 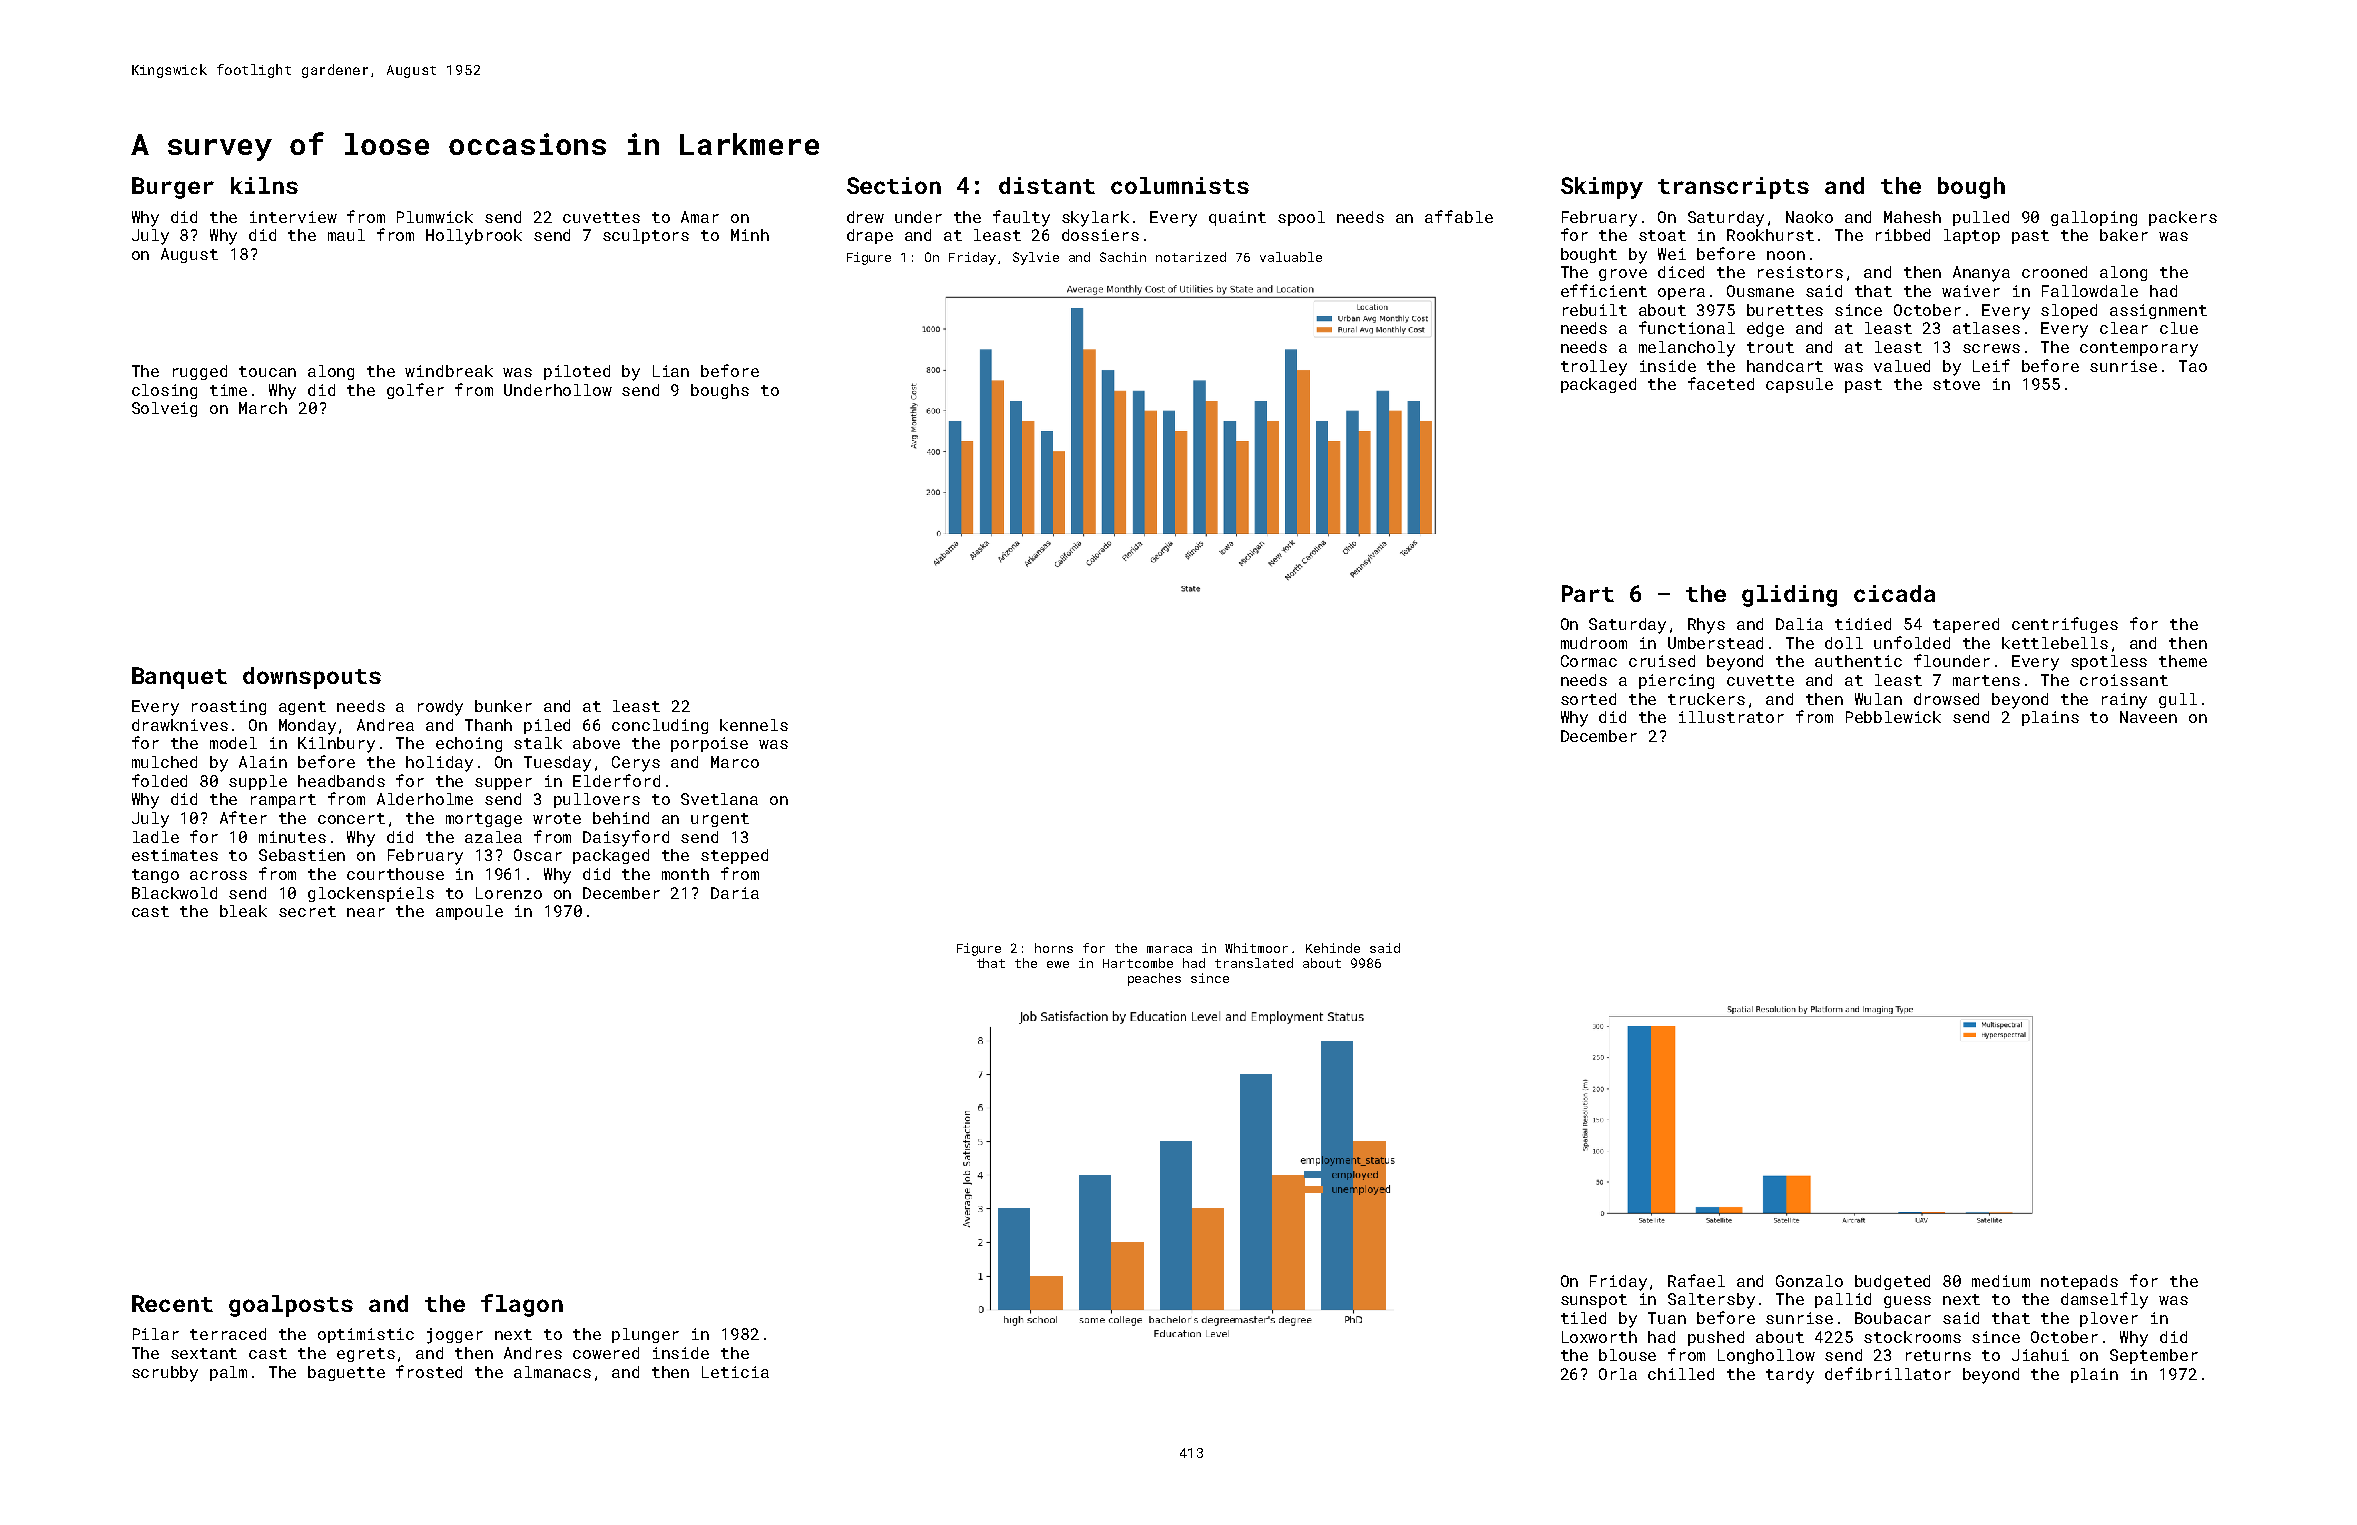 What do you see at coordinates (1169, 949) in the screenshot?
I see `maraca` at bounding box center [1169, 949].
